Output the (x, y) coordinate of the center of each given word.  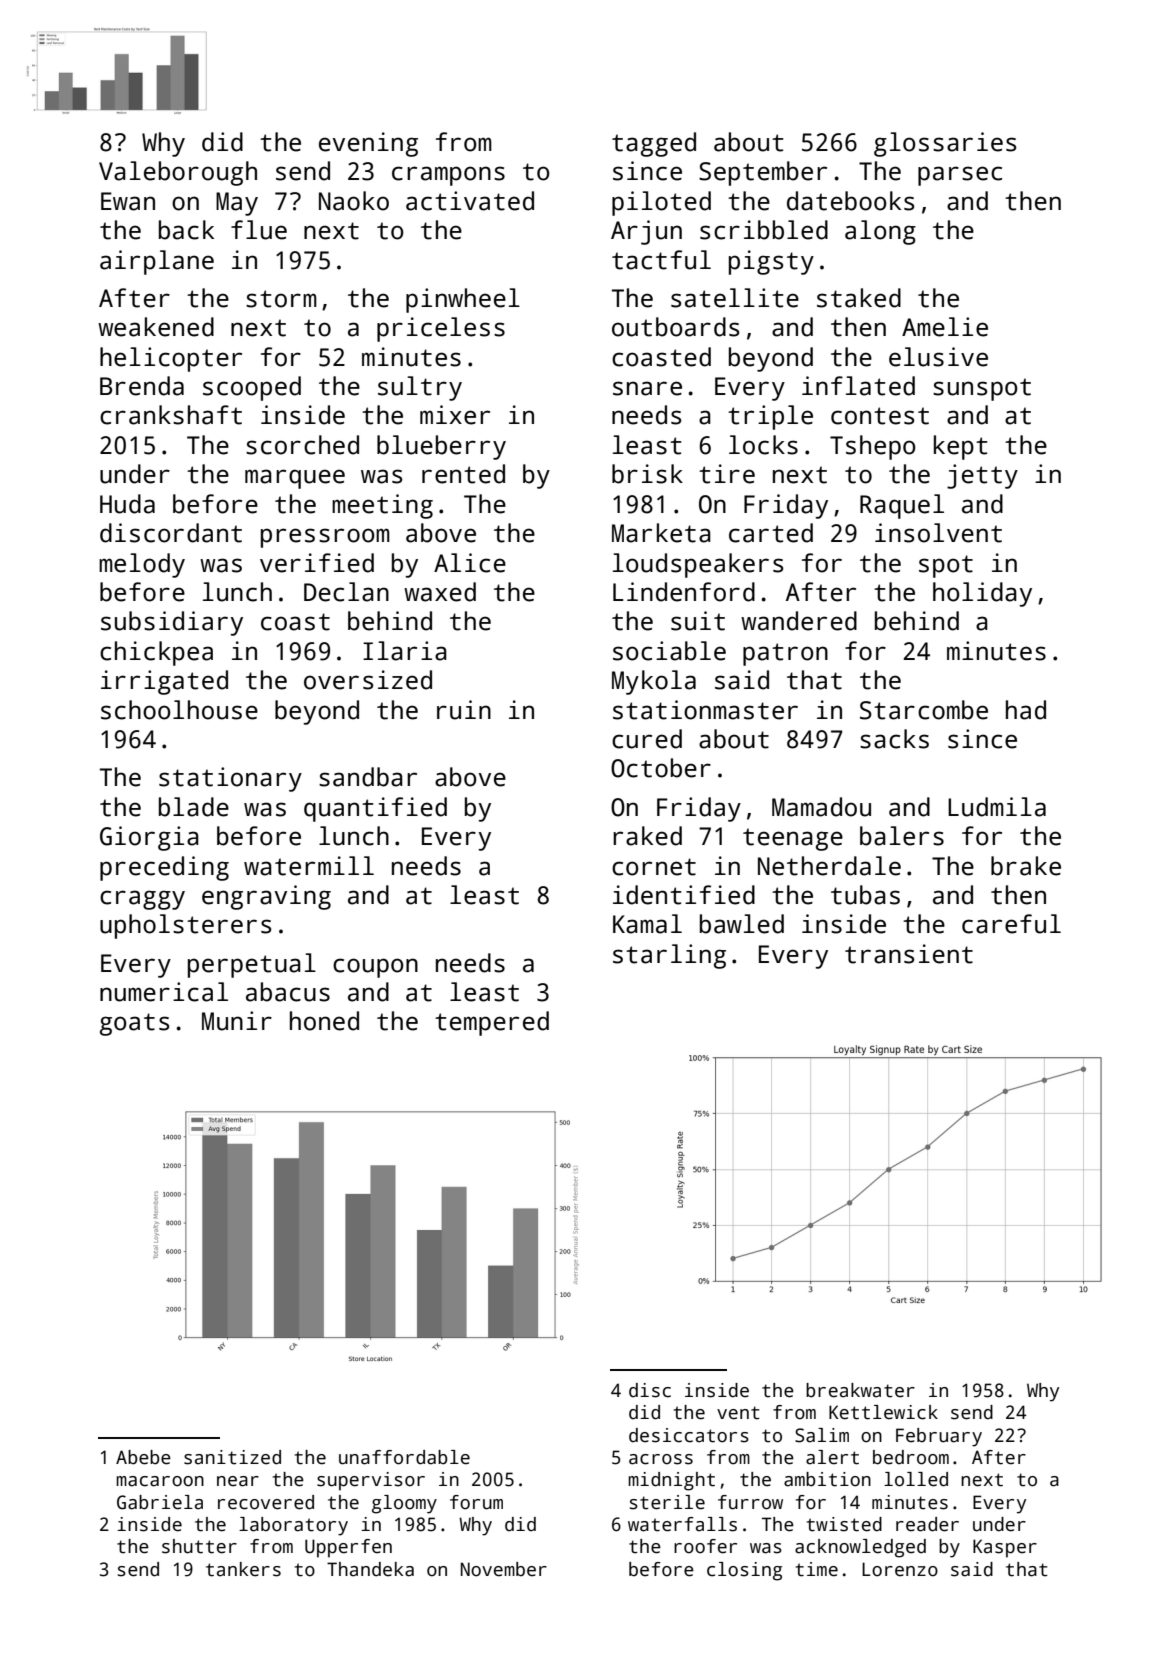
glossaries (945, 144)
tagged (654, 144)
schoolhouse (179, 710)
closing (744, 1571)
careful (1011, 924)
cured (647, 739)
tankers (243, 1569)
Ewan (128, 201)
